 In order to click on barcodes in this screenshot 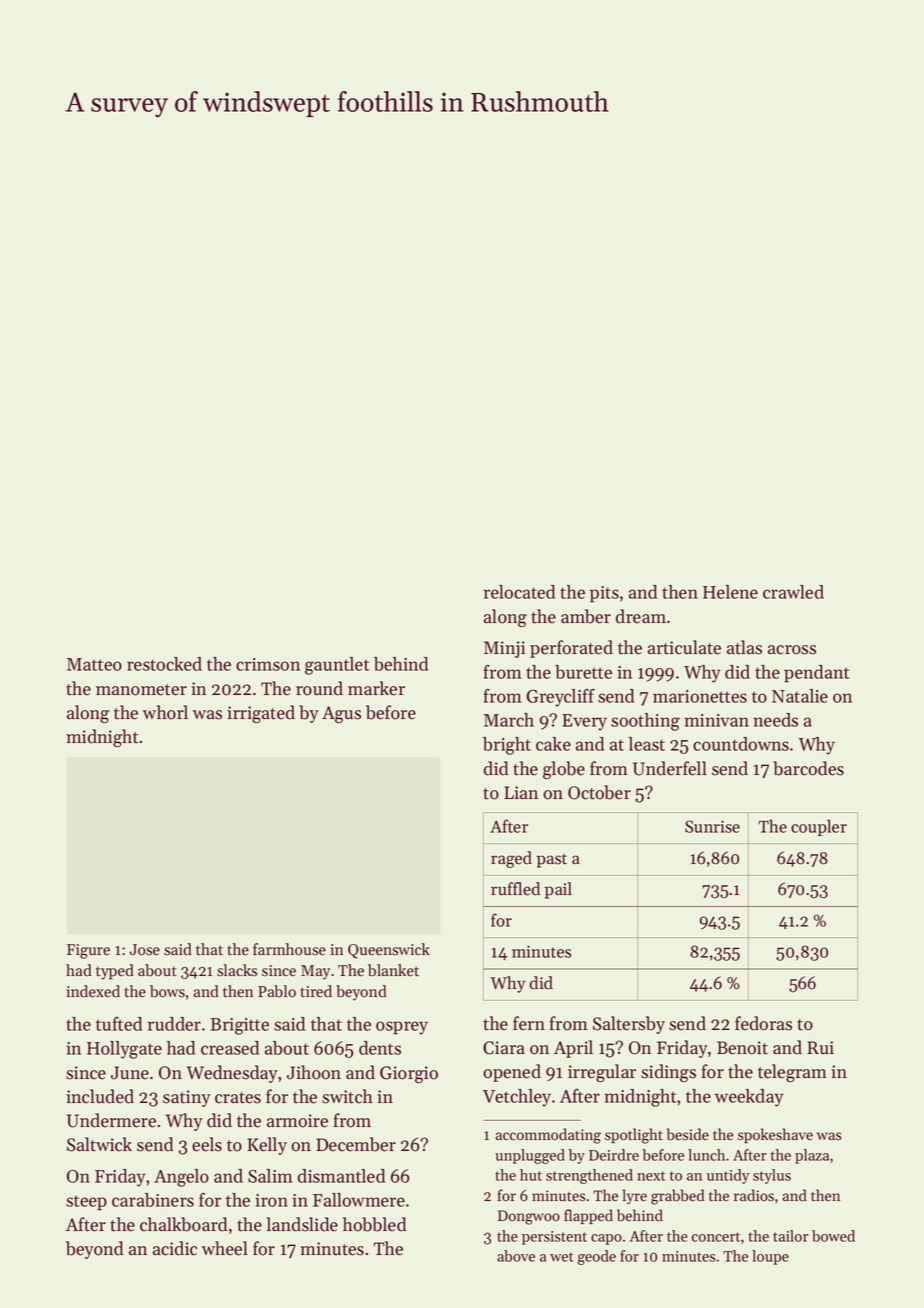, I will do `click(808, 768)`.
